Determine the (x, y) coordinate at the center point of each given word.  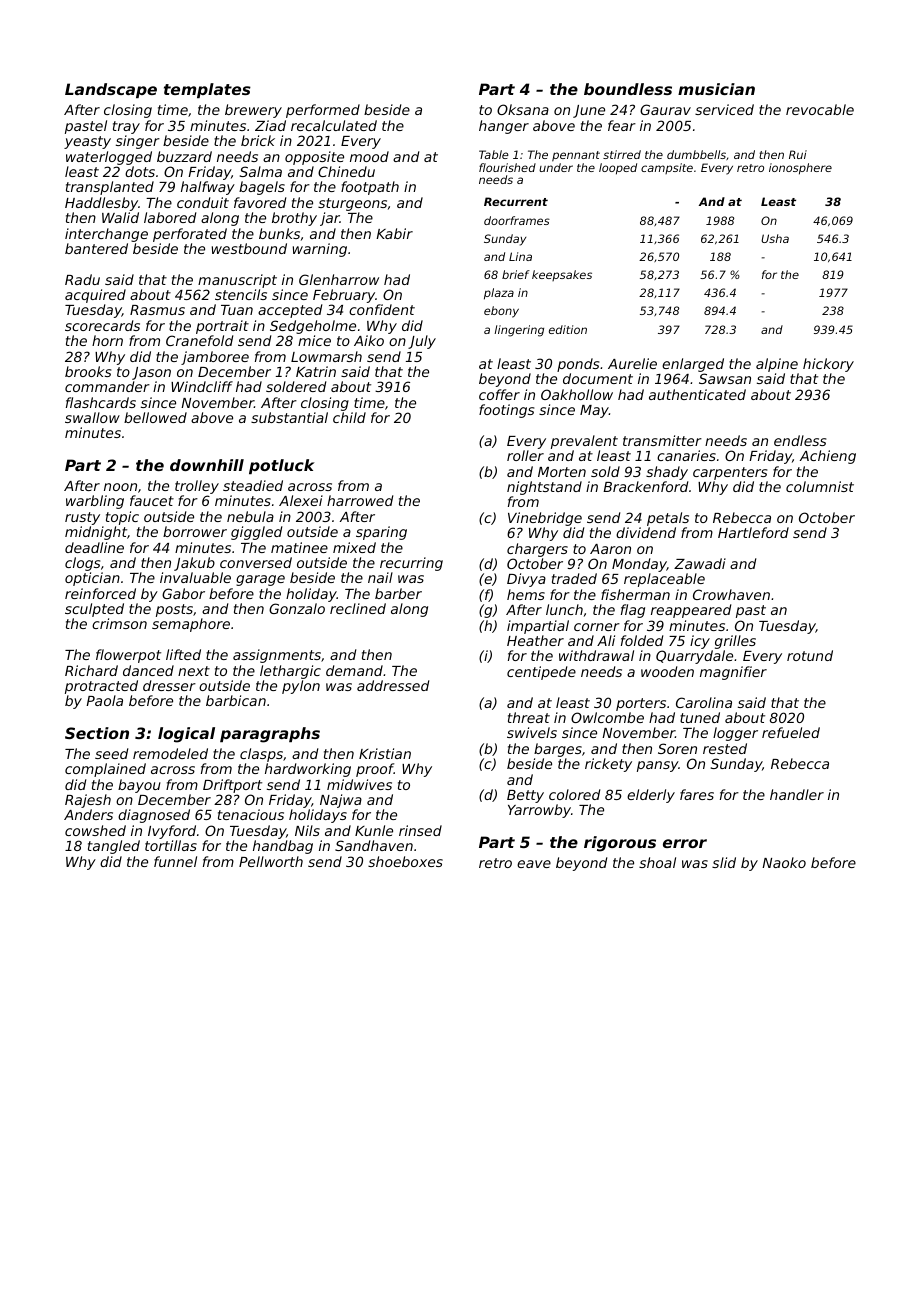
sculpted (94, 610)
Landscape (111, 90)
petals (668, 519)
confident (382, 309)
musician (716, 89)
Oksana (523, 109)
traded (574, 578)
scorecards (102, 325)
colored (574, 794)
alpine (777, 365)
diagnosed (154, 816)
